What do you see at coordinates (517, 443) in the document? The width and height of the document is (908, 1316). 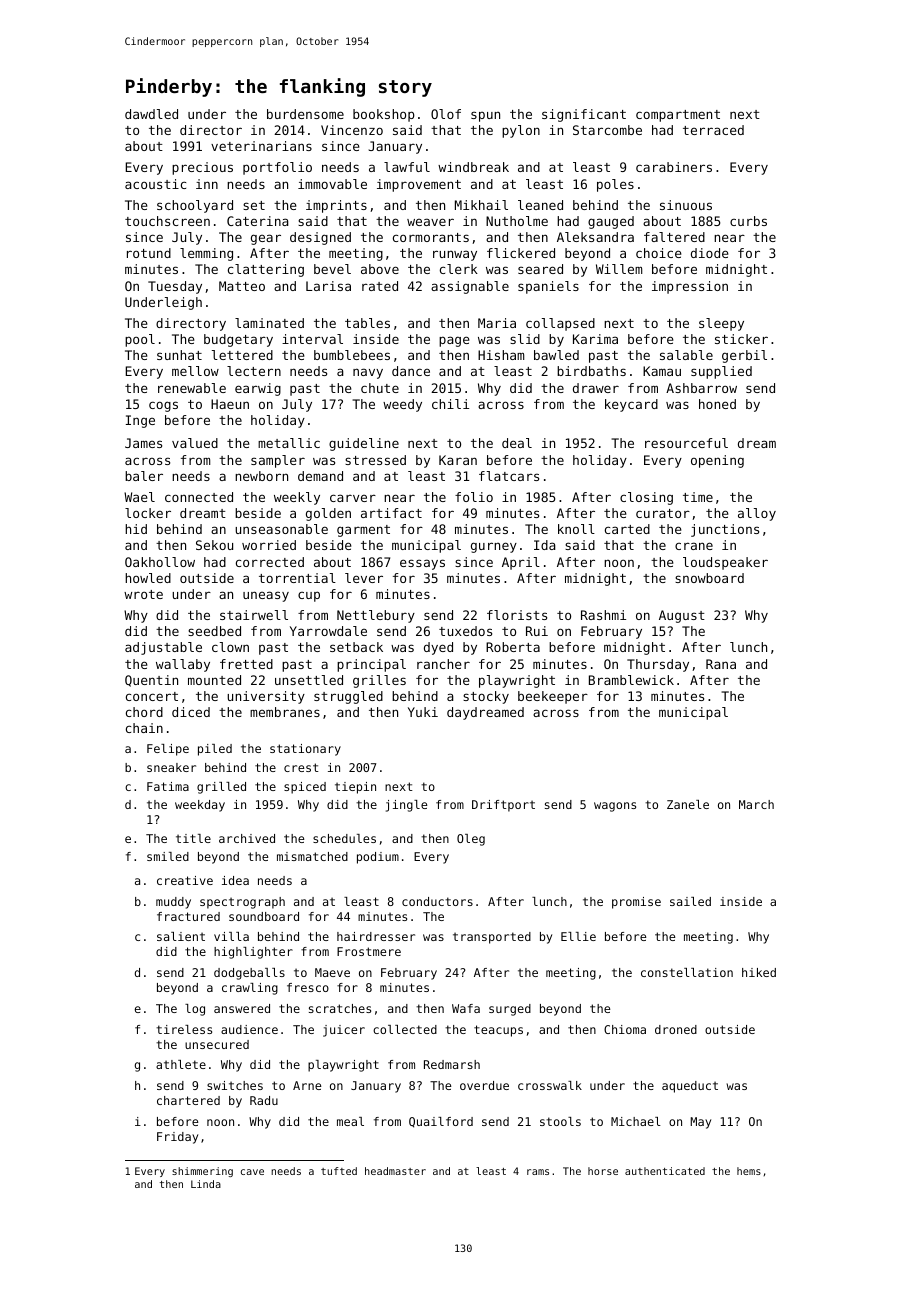 I see `deal` at bounding box center [517, 443].
